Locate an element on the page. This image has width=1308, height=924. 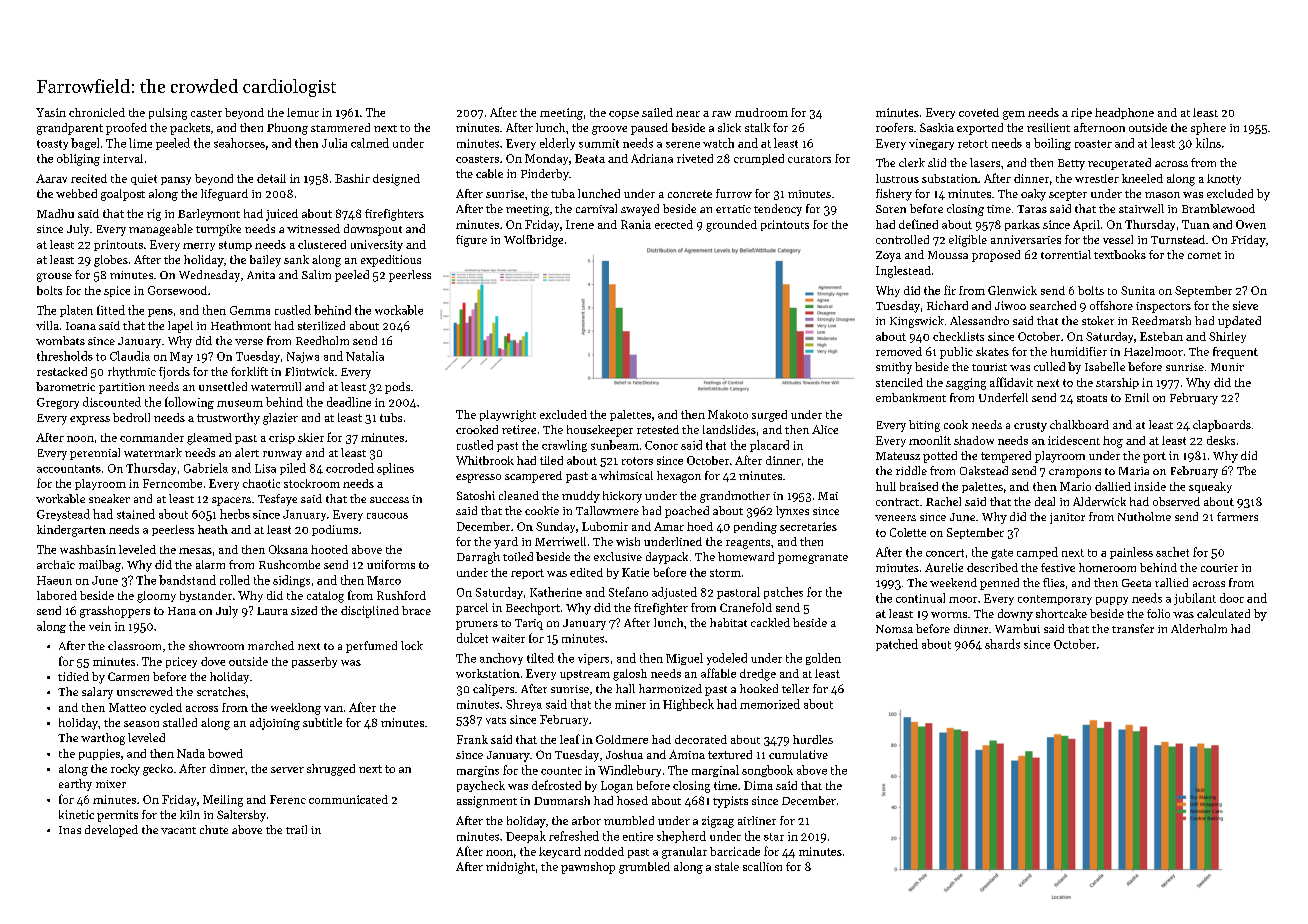
forklift is located at coordinates (249, 371).
